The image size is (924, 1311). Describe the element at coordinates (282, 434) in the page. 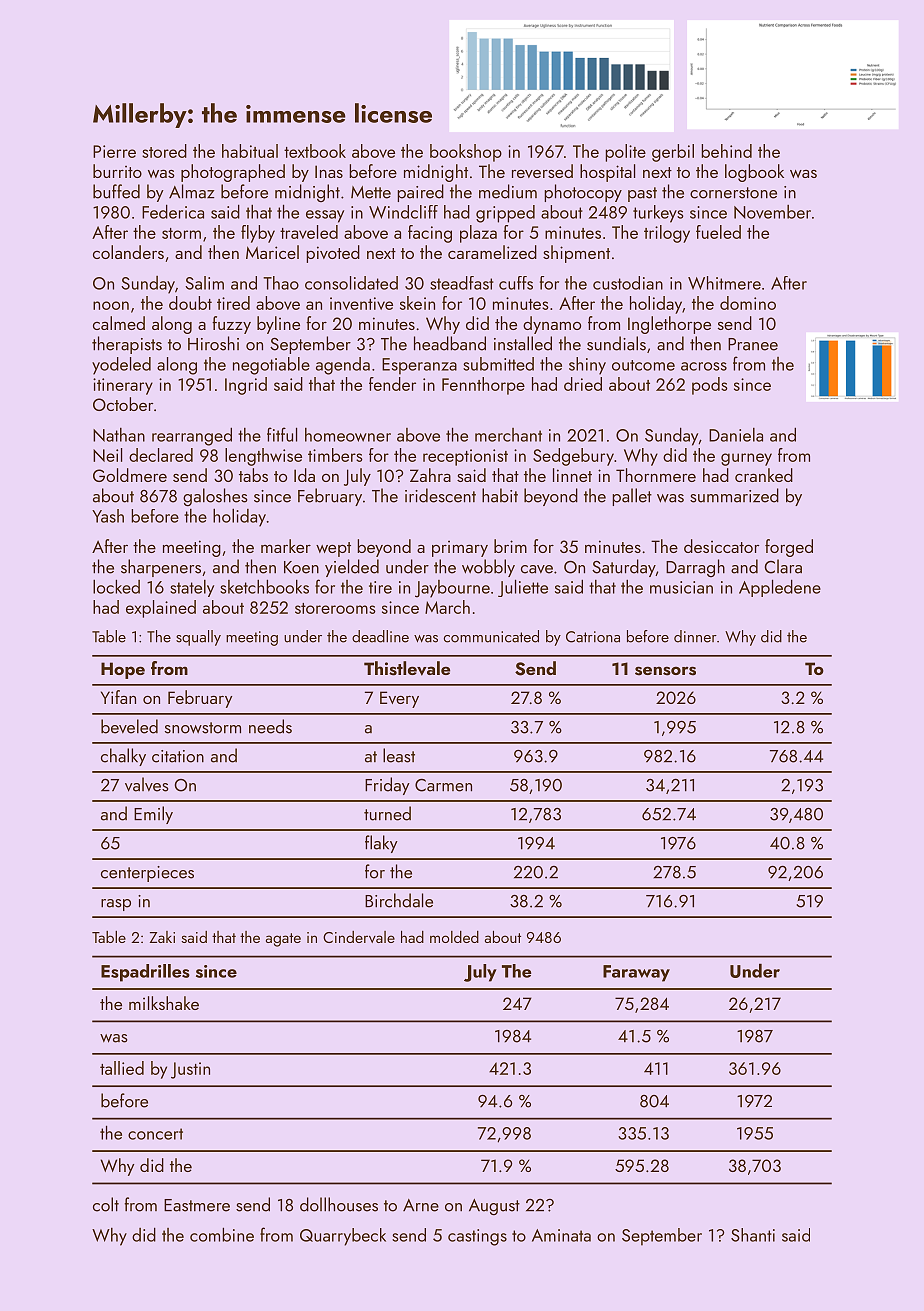

I see `fitful` at that location.
